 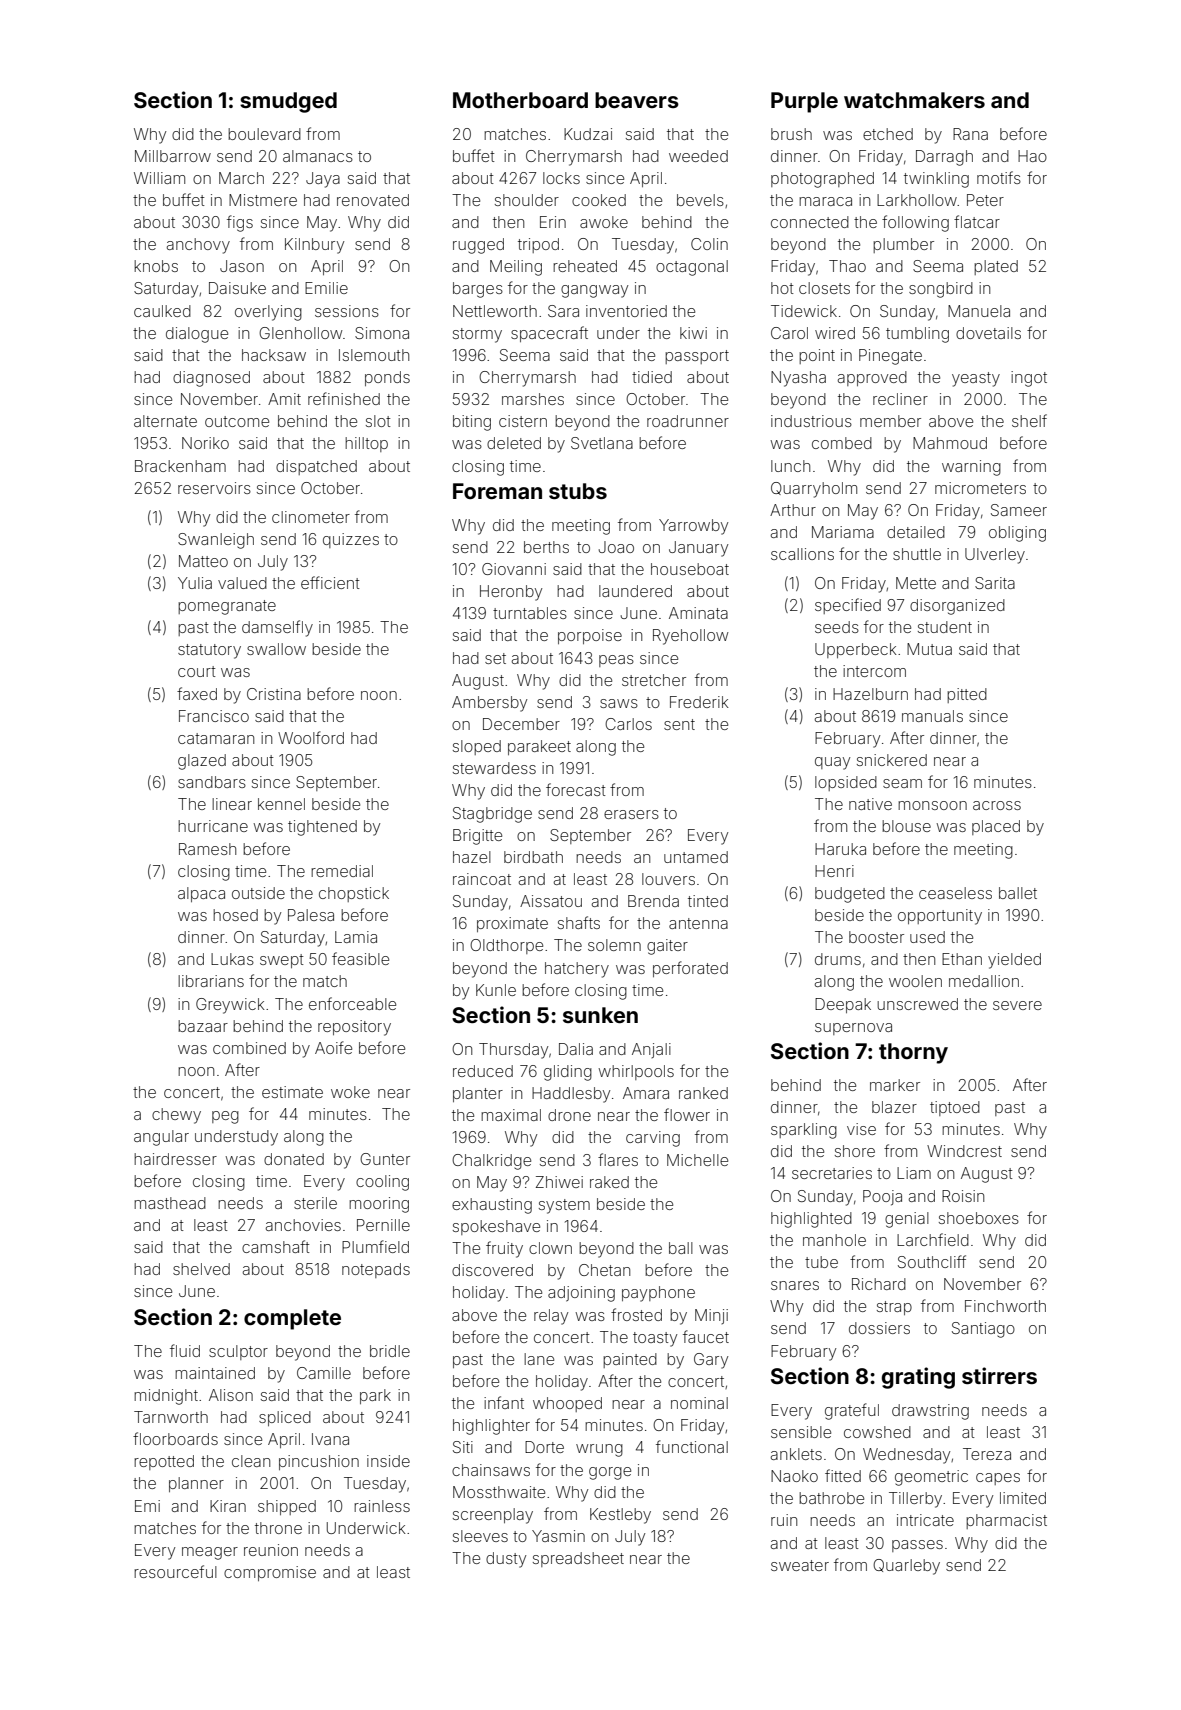 I want to click on faxed, so click(x=197, y=693).
